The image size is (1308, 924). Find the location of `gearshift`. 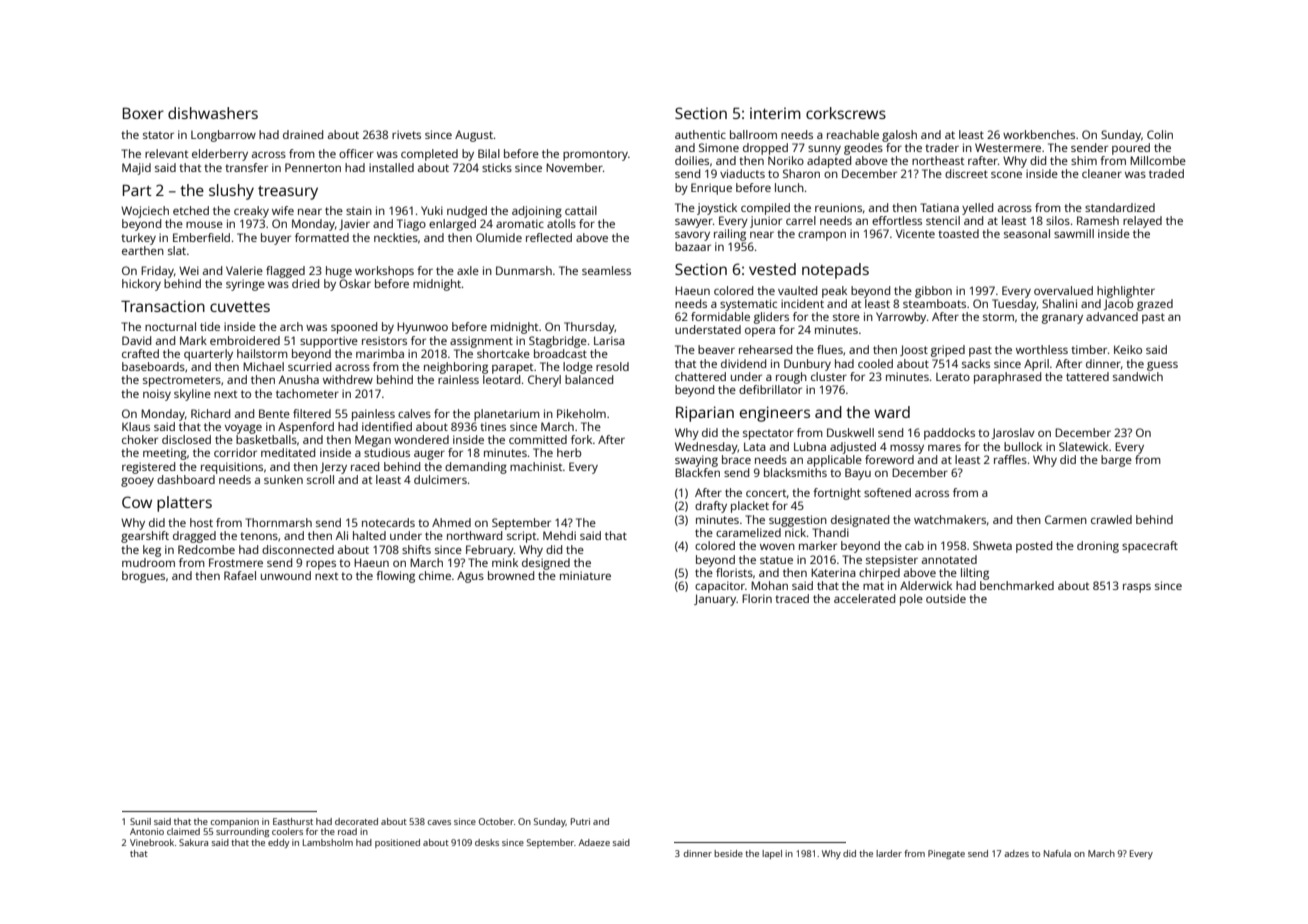

gearshift is located at coordinates (145, 537).
